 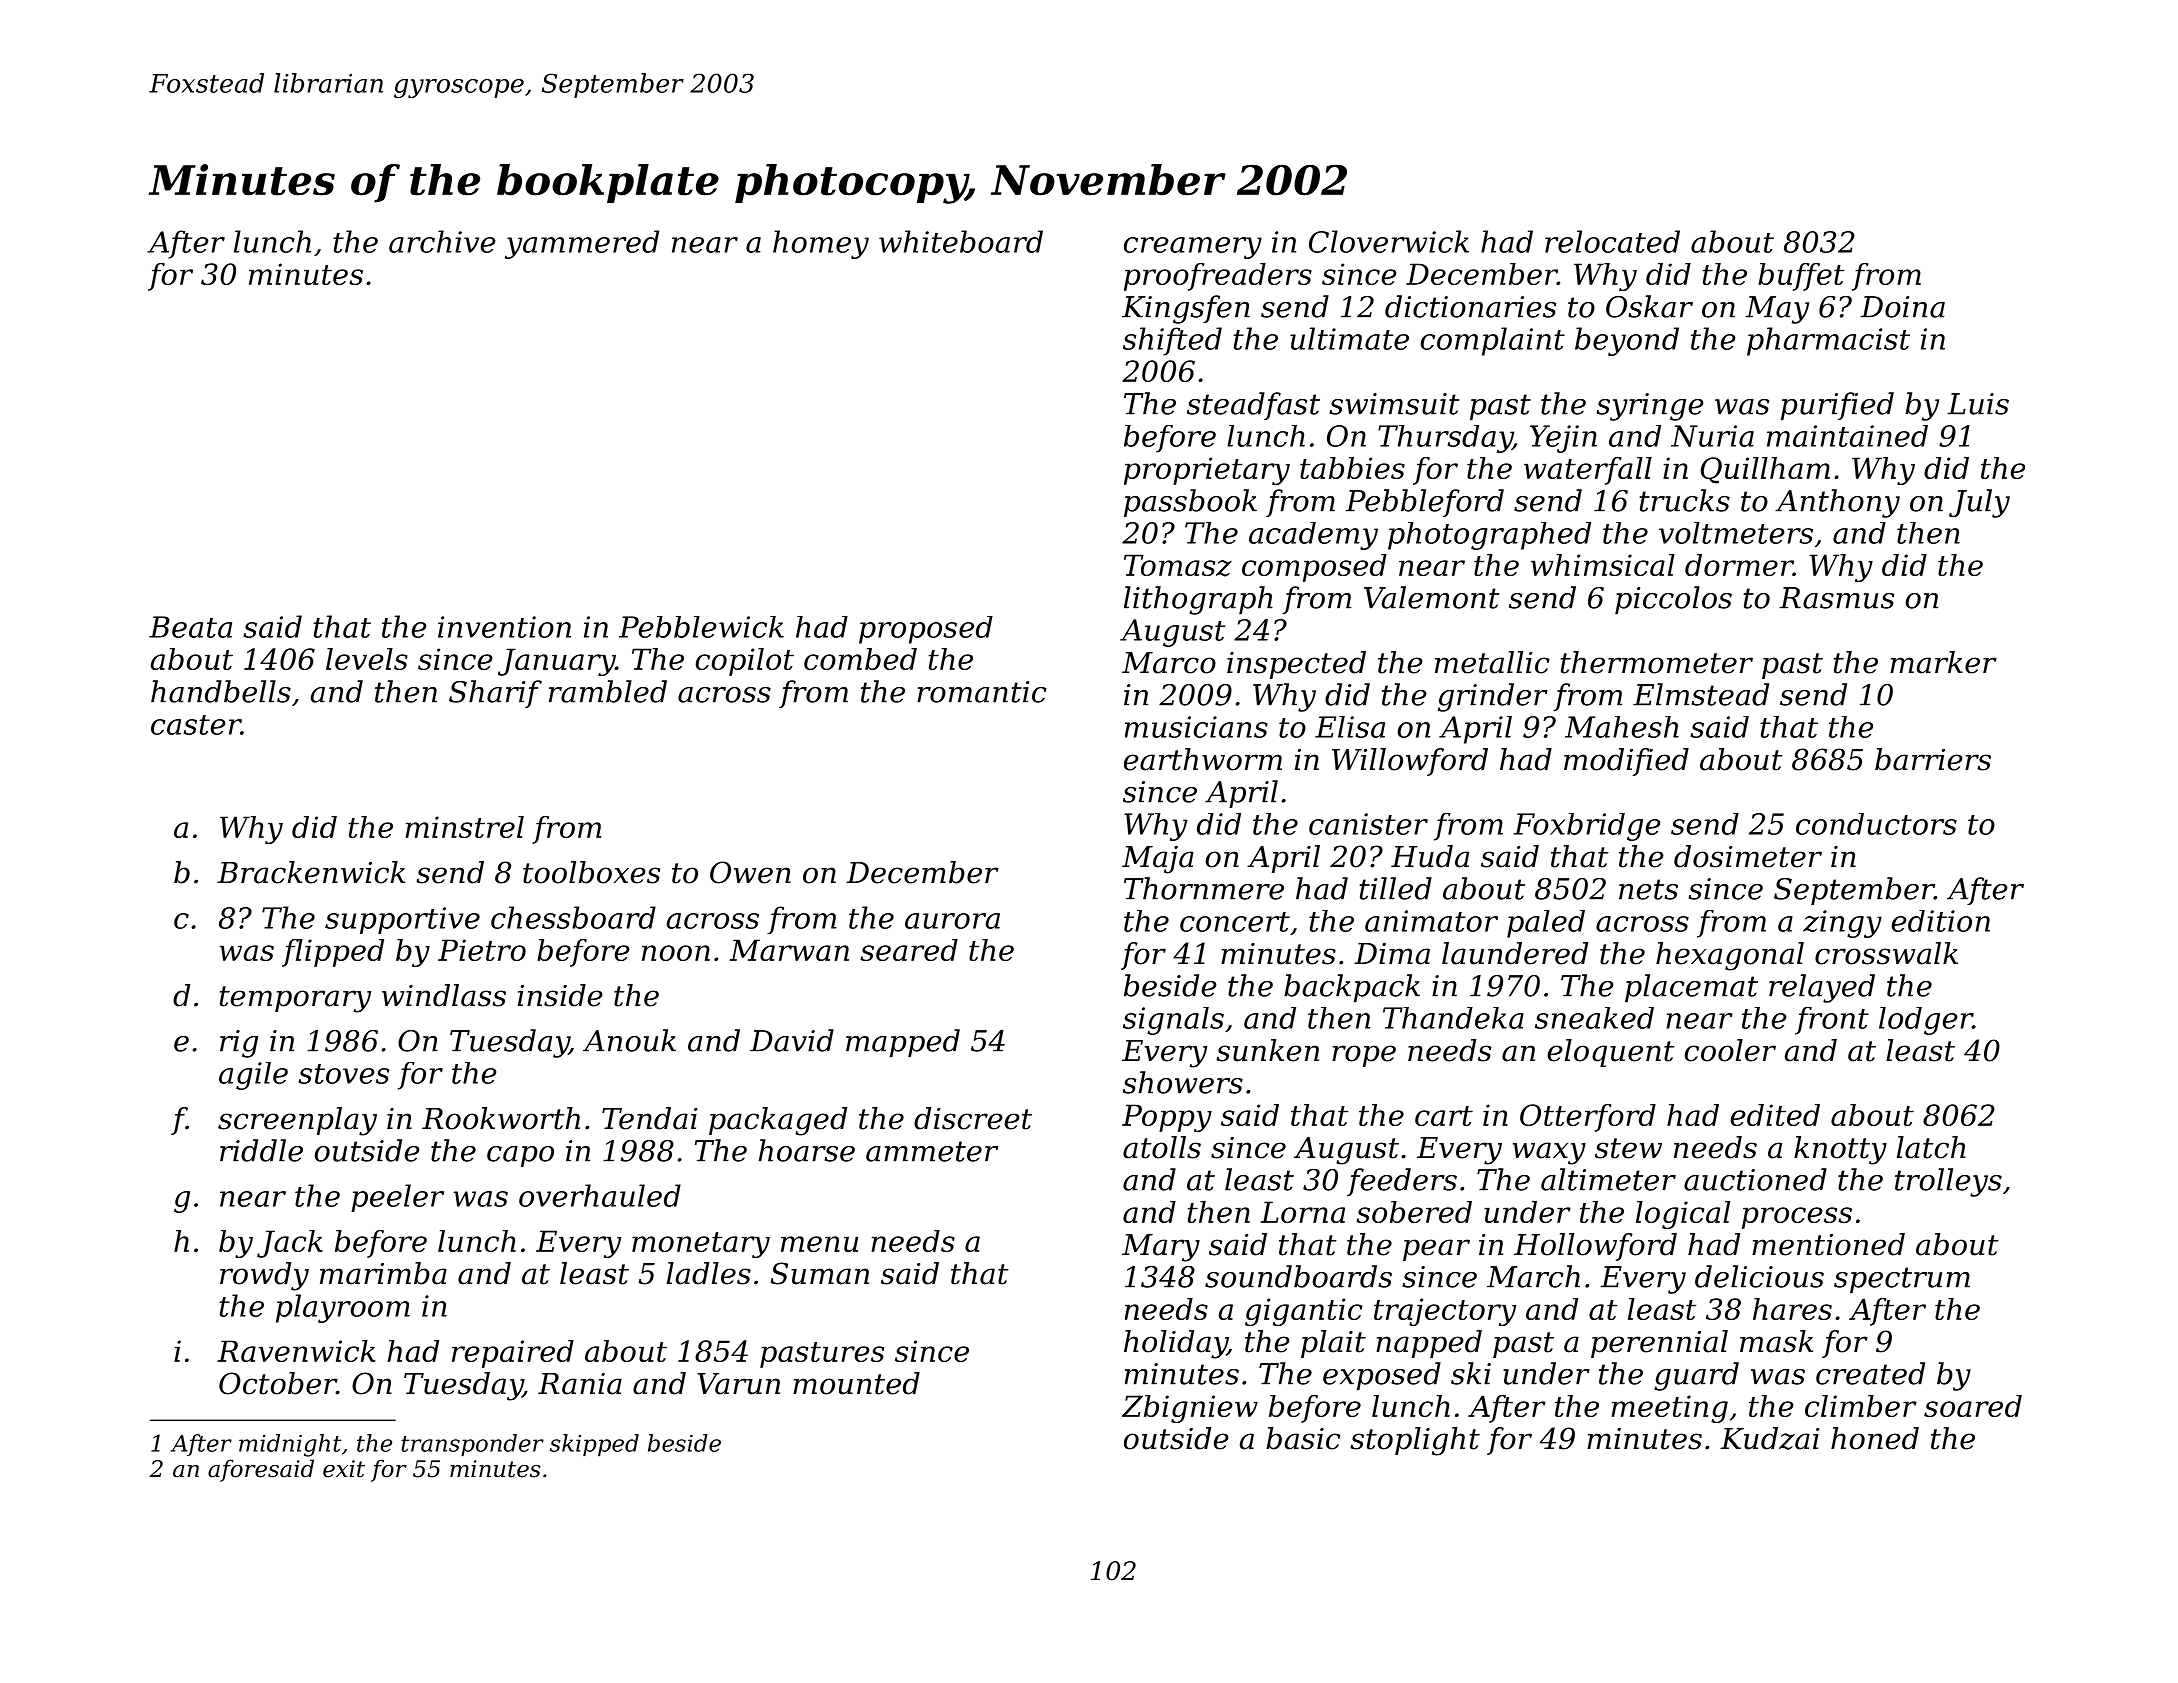 I want to click on conductors, so click(x=1876, y=824).
